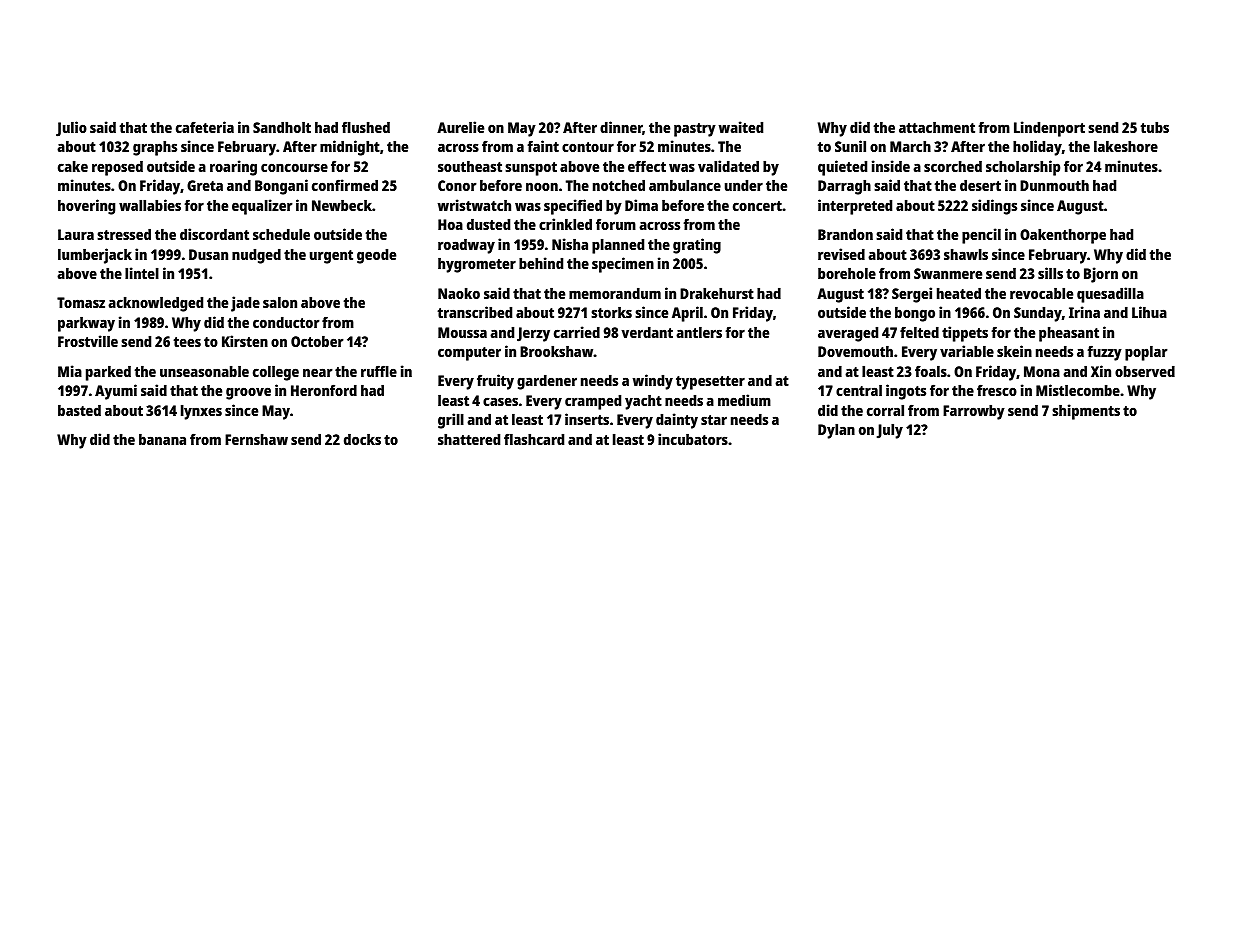 The width and height of the screenshot is (1233, 952). What do you see at coordinates (79, 410) in the screenshot?
I see `basted` at bounding box center [79, 410].
